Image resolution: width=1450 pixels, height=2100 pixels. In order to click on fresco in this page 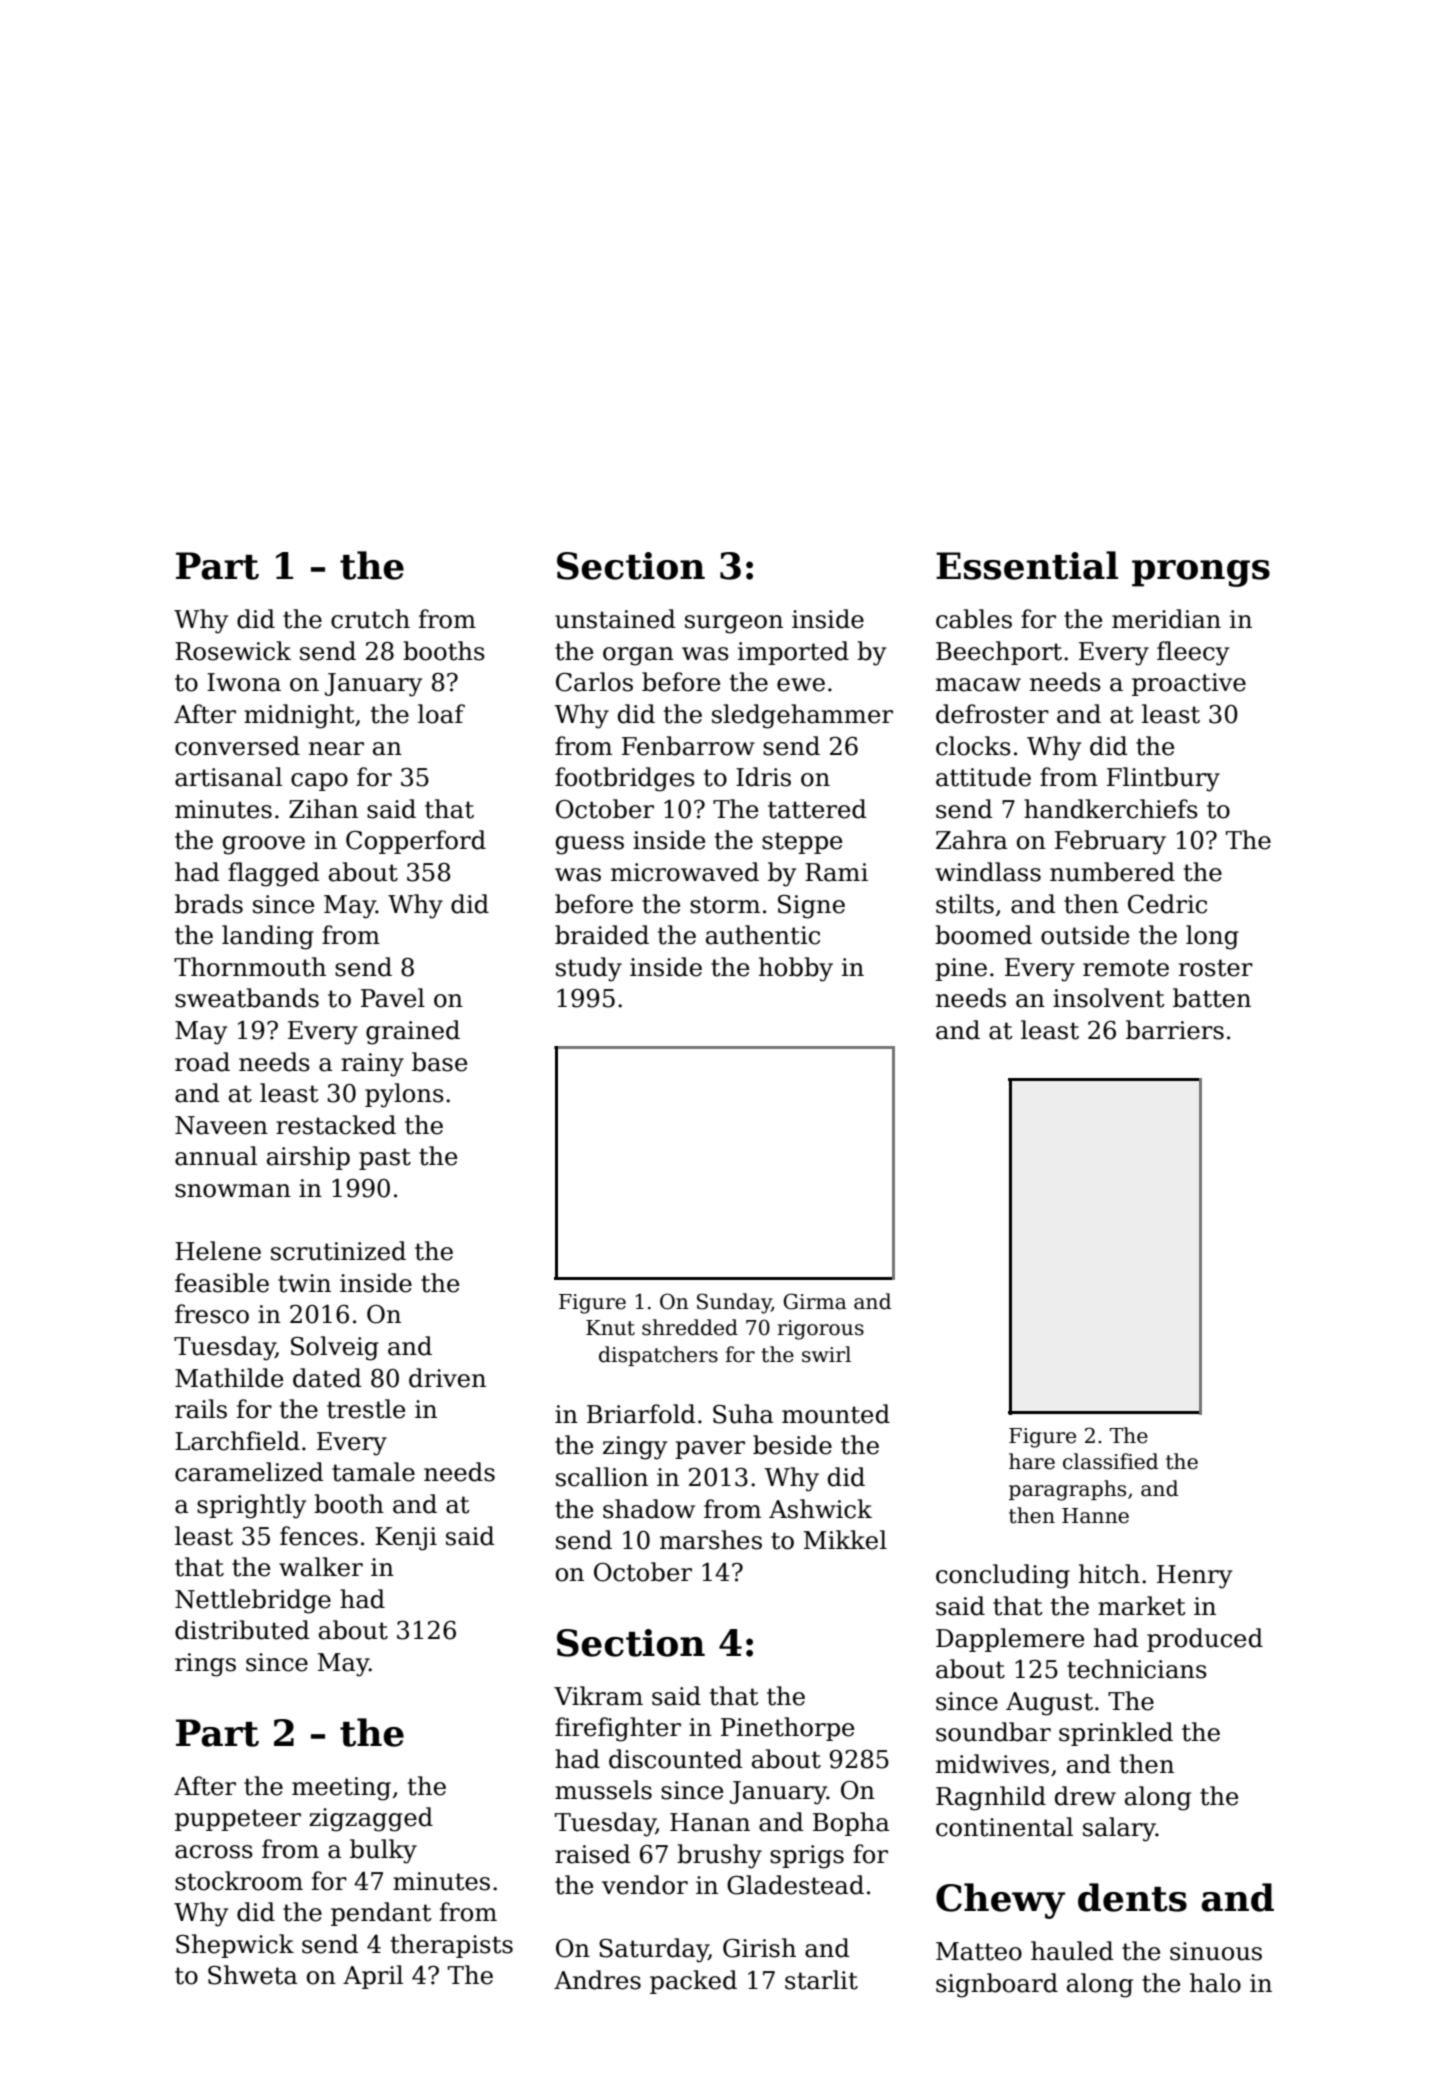, I will do `click(212, 1314)`.
